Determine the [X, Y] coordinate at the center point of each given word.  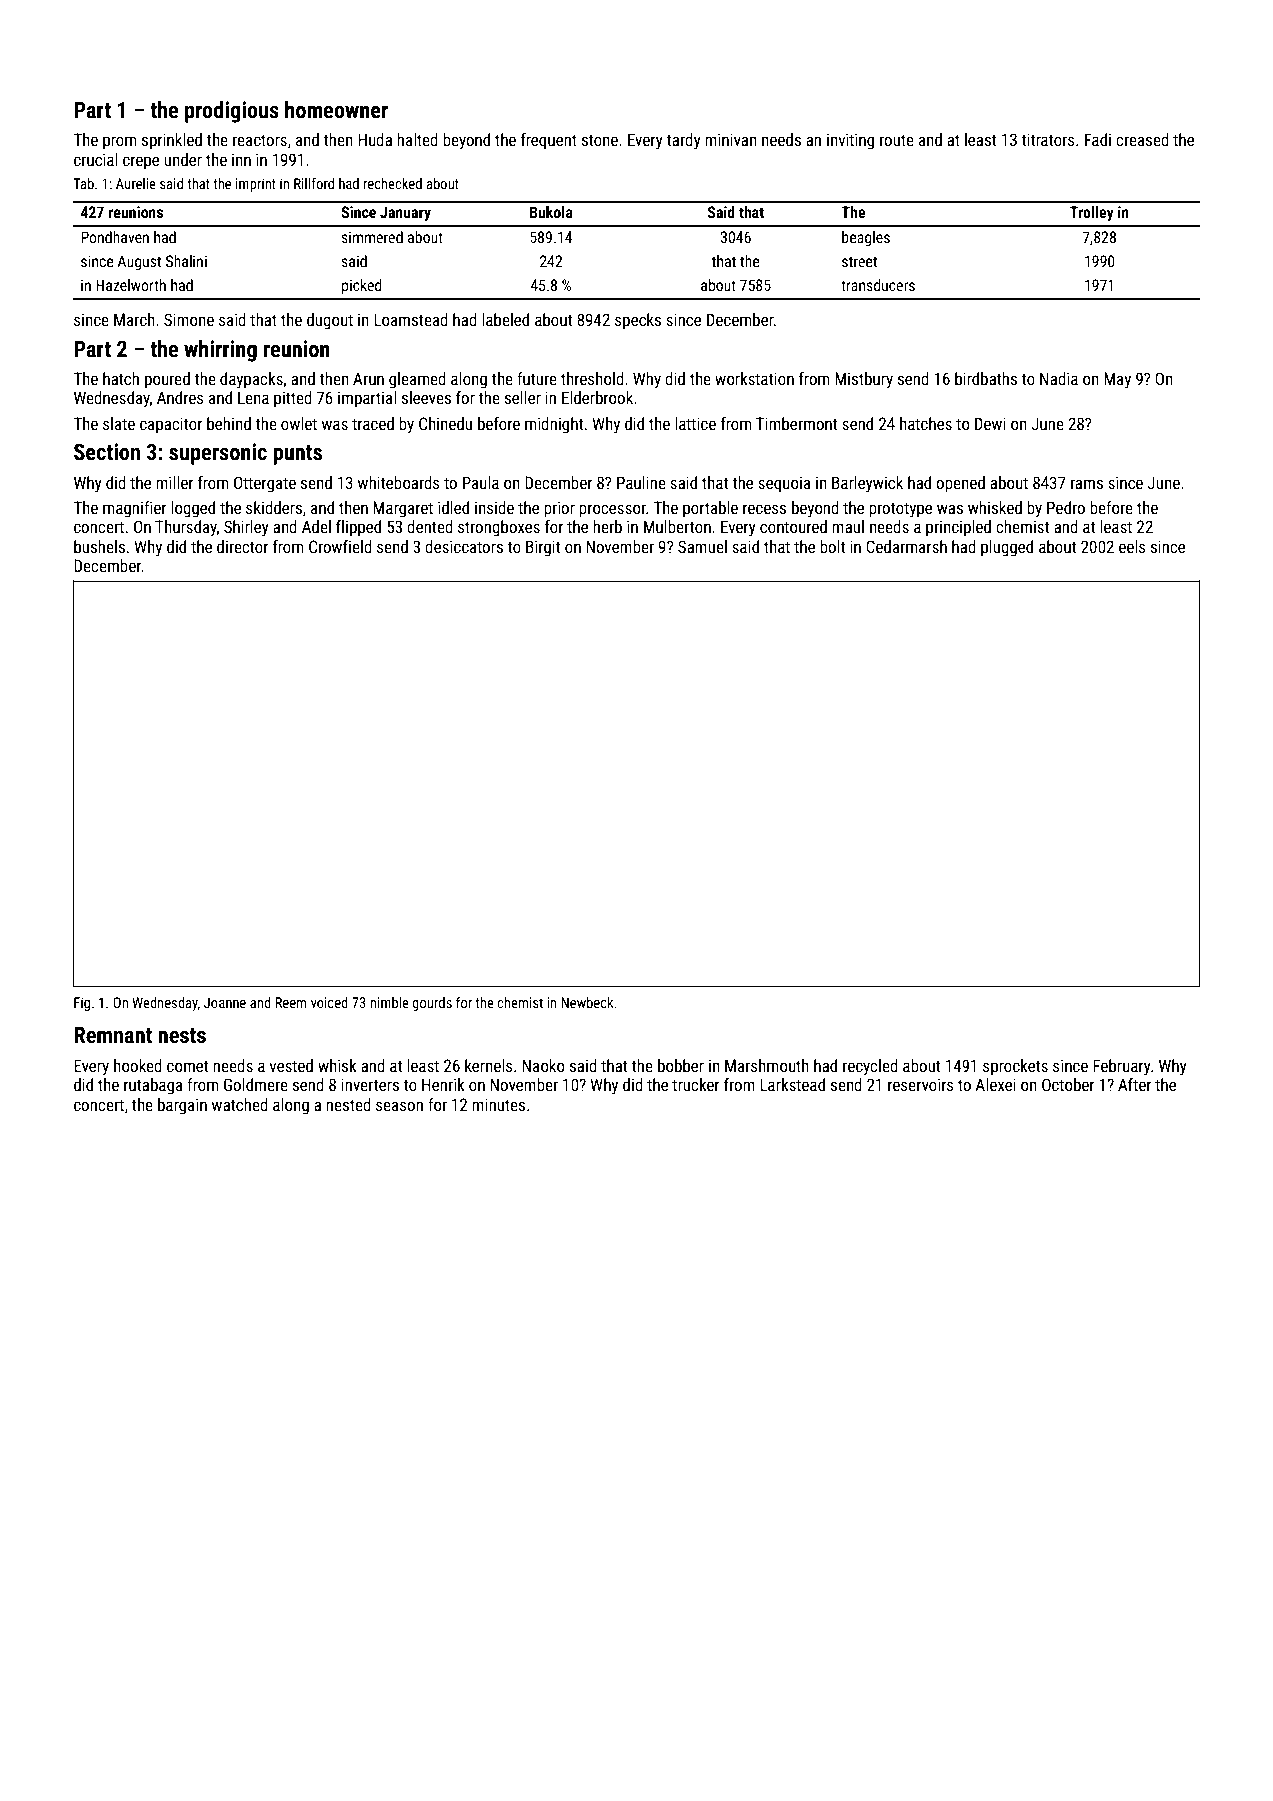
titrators [1048, 139]
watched [240, 1104]
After [1135, 1084]
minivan [731, 139]
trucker [696, 1084]
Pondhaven [115, 237]
